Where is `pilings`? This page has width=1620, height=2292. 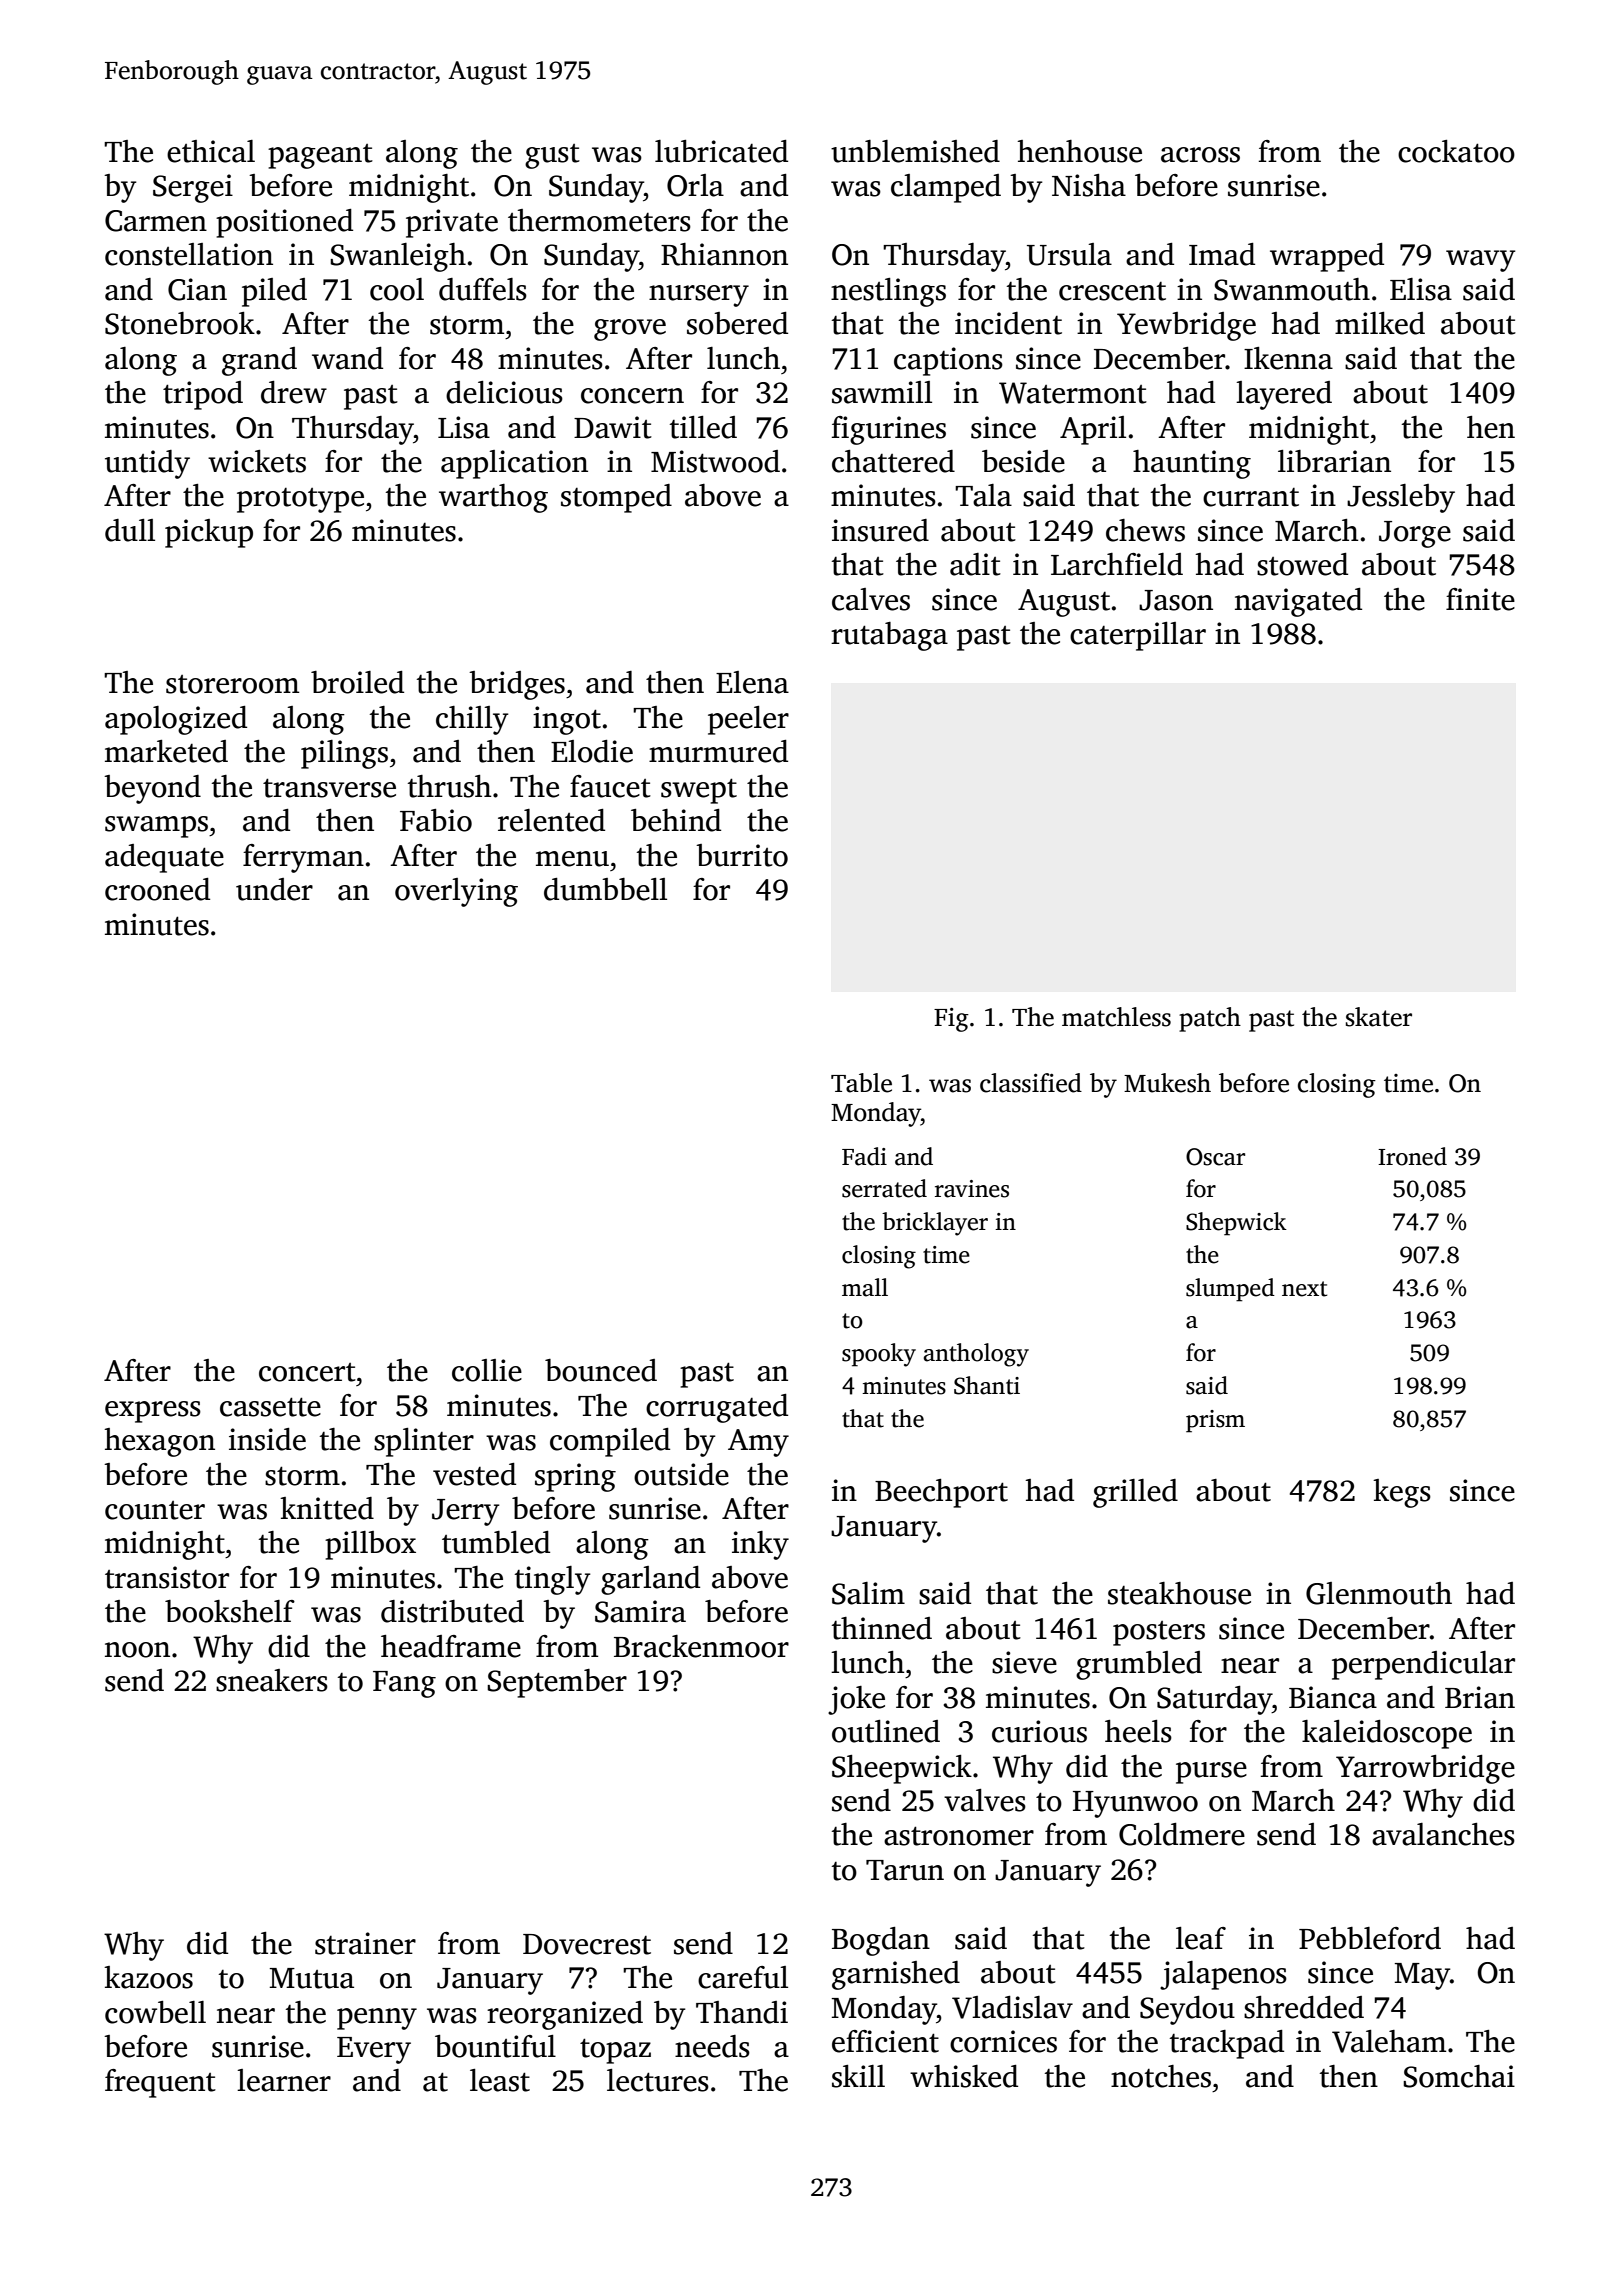 pilings is located at coordinates (344, 754).
